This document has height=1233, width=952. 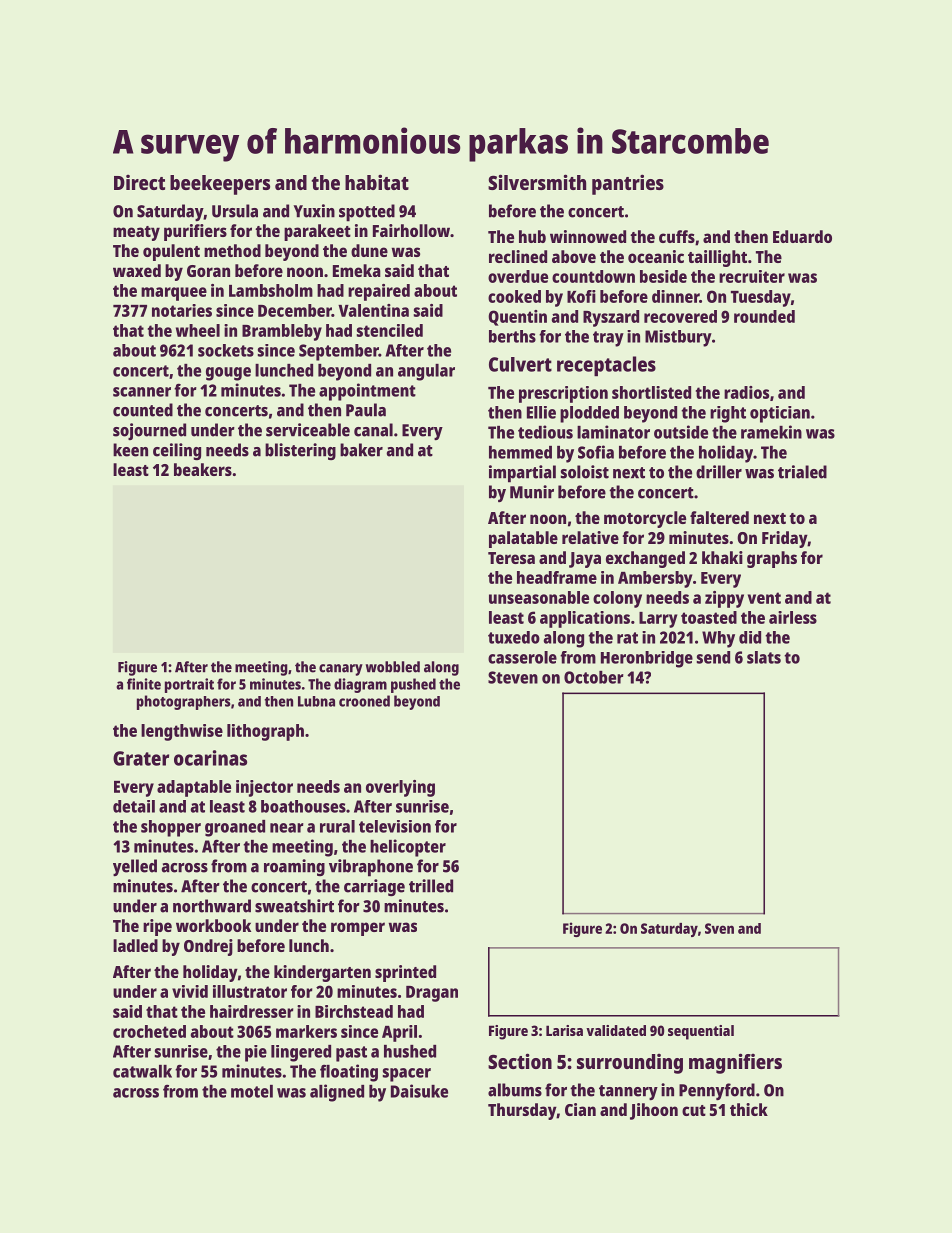 I want to click on Eduardo, so click(x=802, y=236).
